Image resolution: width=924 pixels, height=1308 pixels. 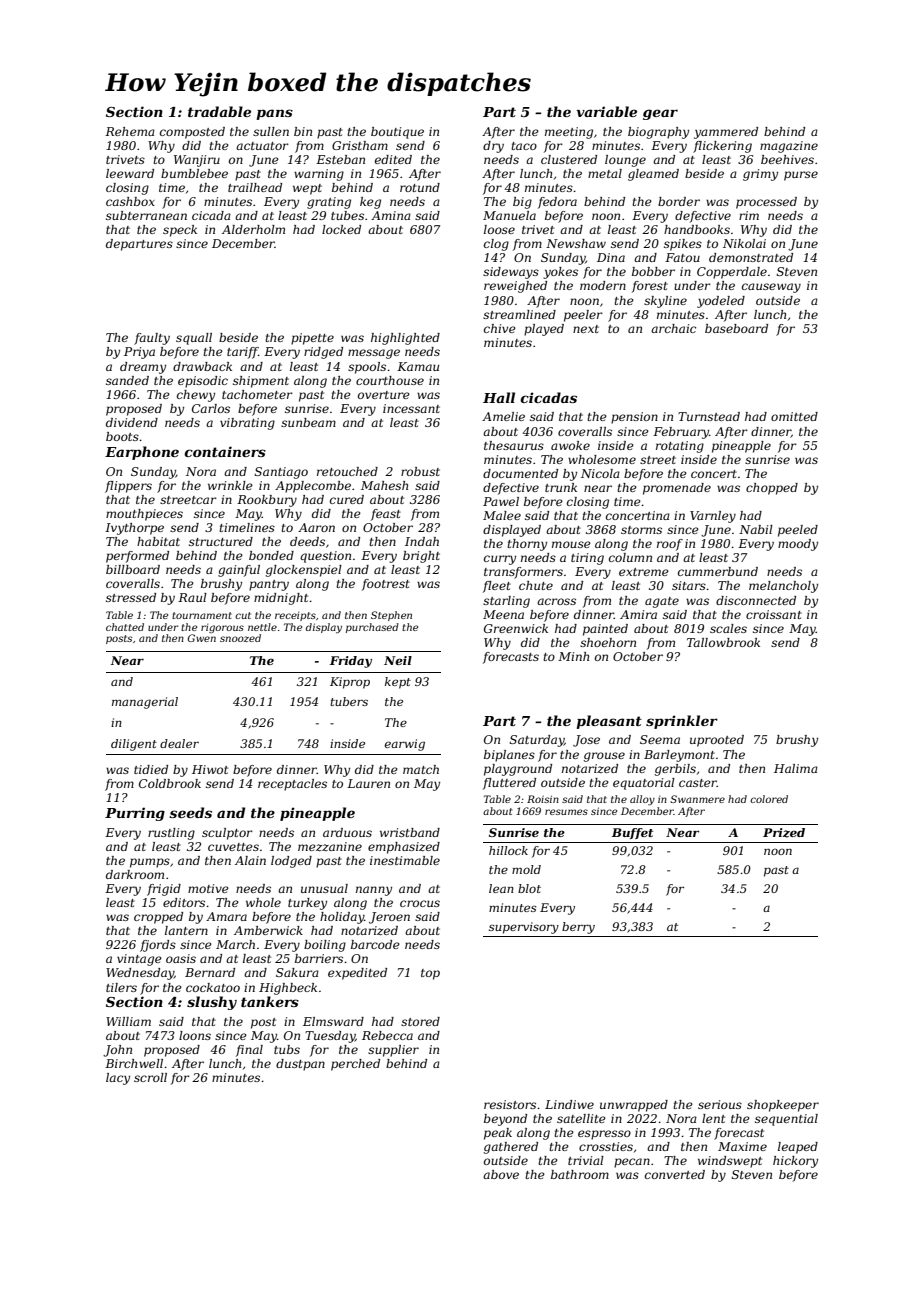 What do you see at coordinates (420, 471) in the screenshot?
I see `robust` at bounding box center [420, 471].
